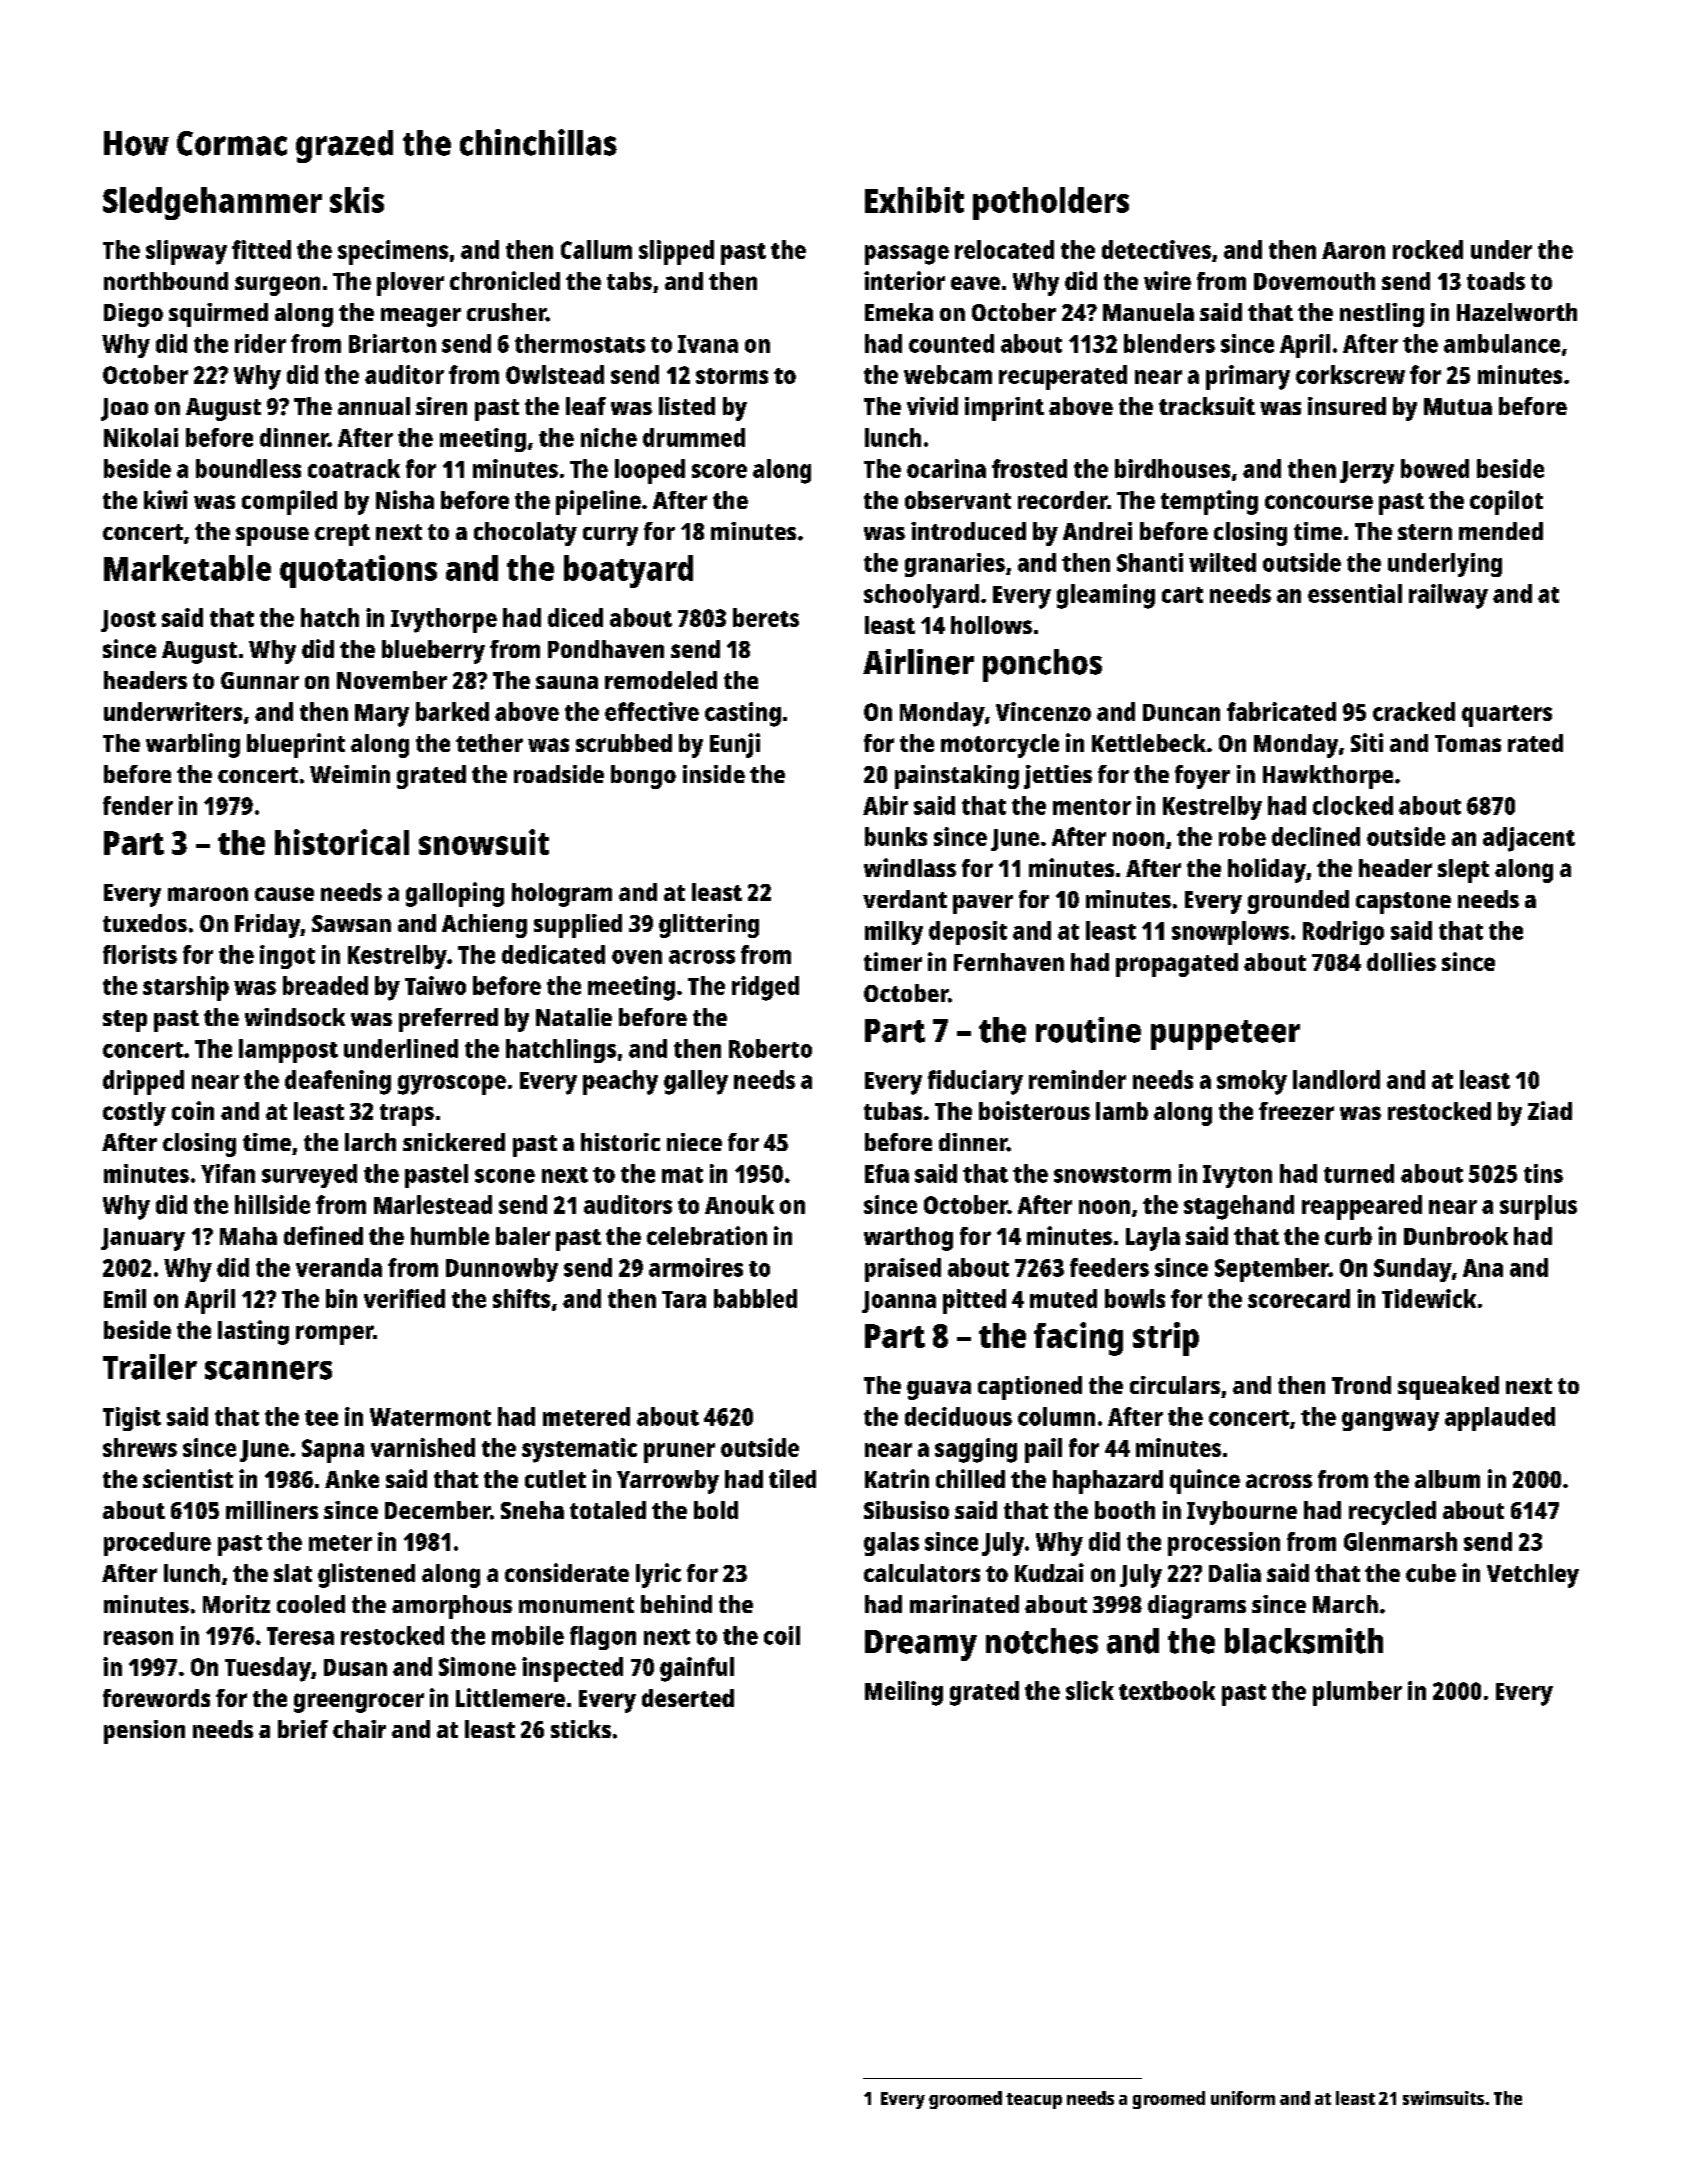  What do you see at coordinates (212, 203) in the page?
I see `Sledgehammer` at bounding box center [212, 203].
